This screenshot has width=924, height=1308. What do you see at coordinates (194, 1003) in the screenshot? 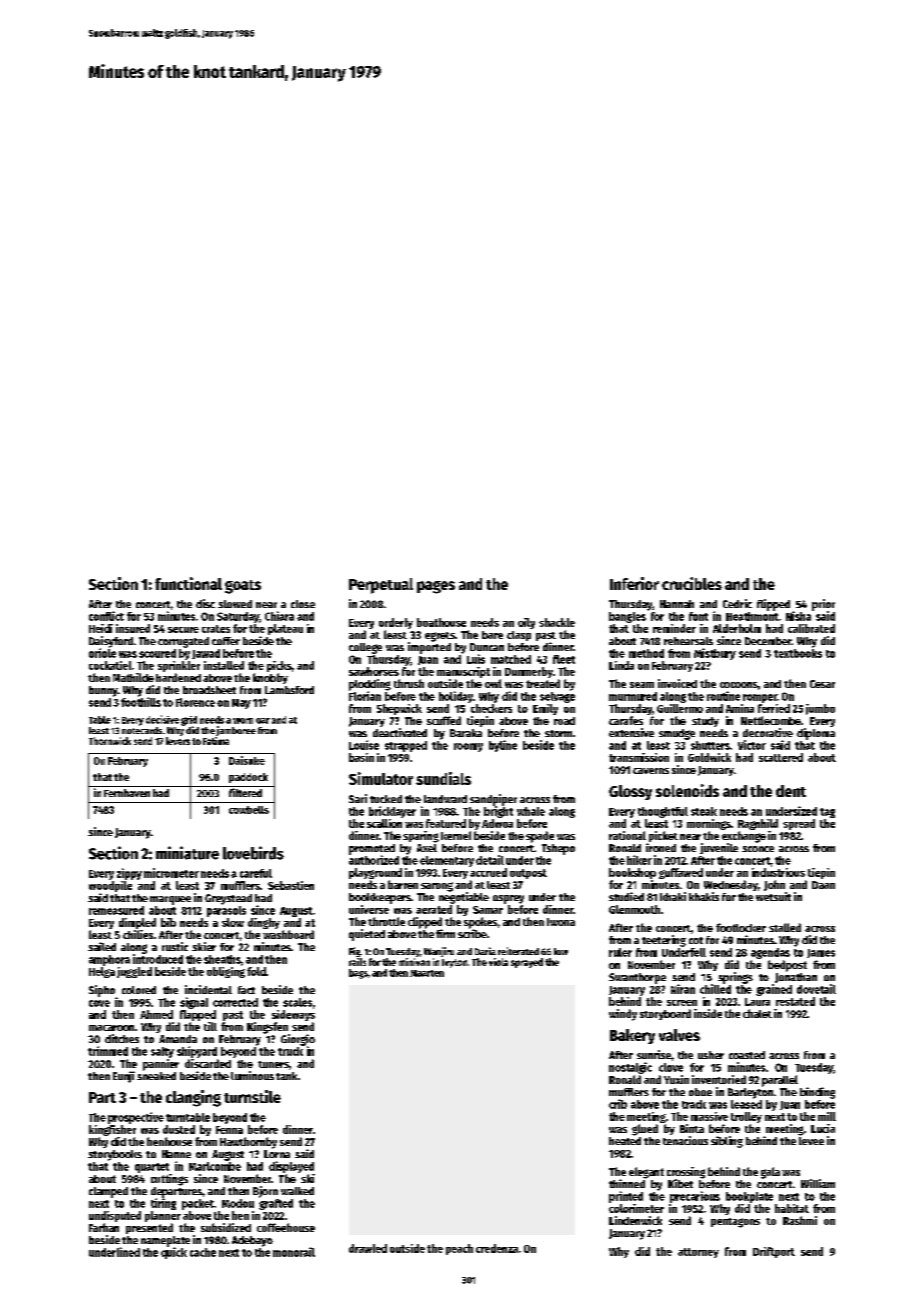
I see `signal` at bounding box center [194, 1003].
